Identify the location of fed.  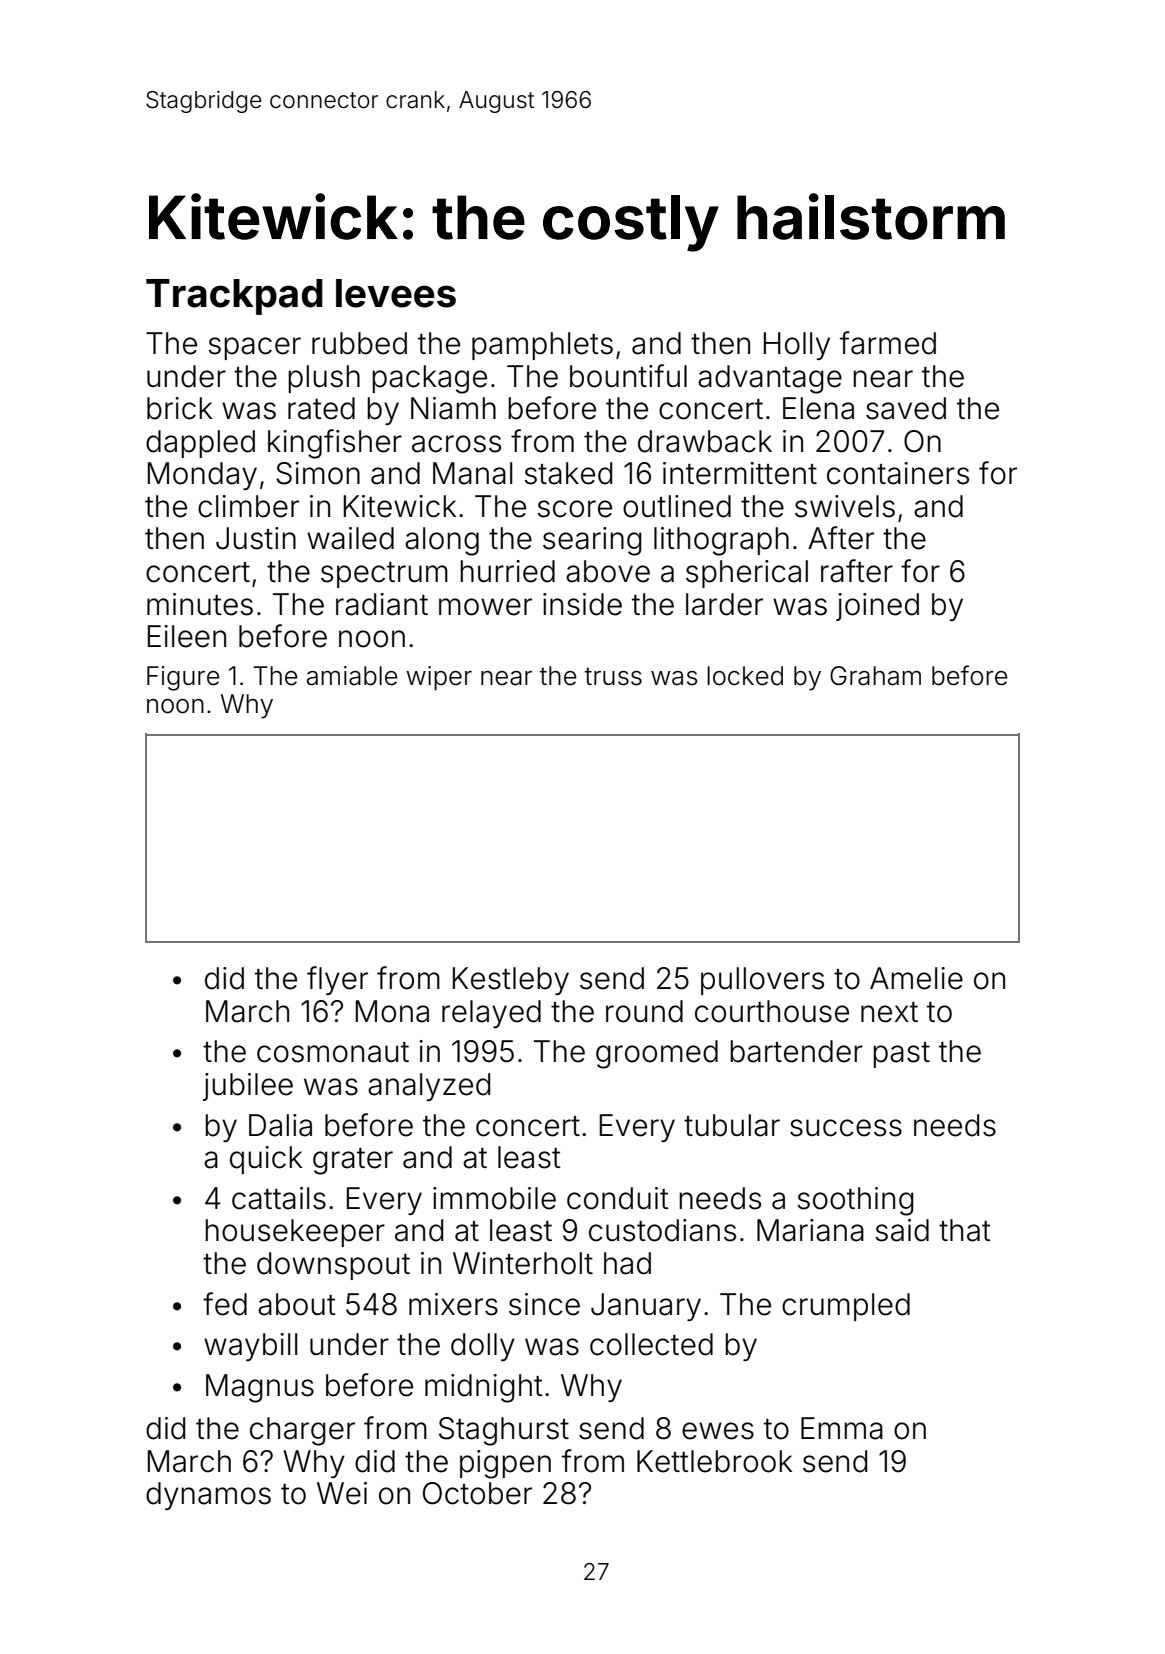
(225, 1304).
